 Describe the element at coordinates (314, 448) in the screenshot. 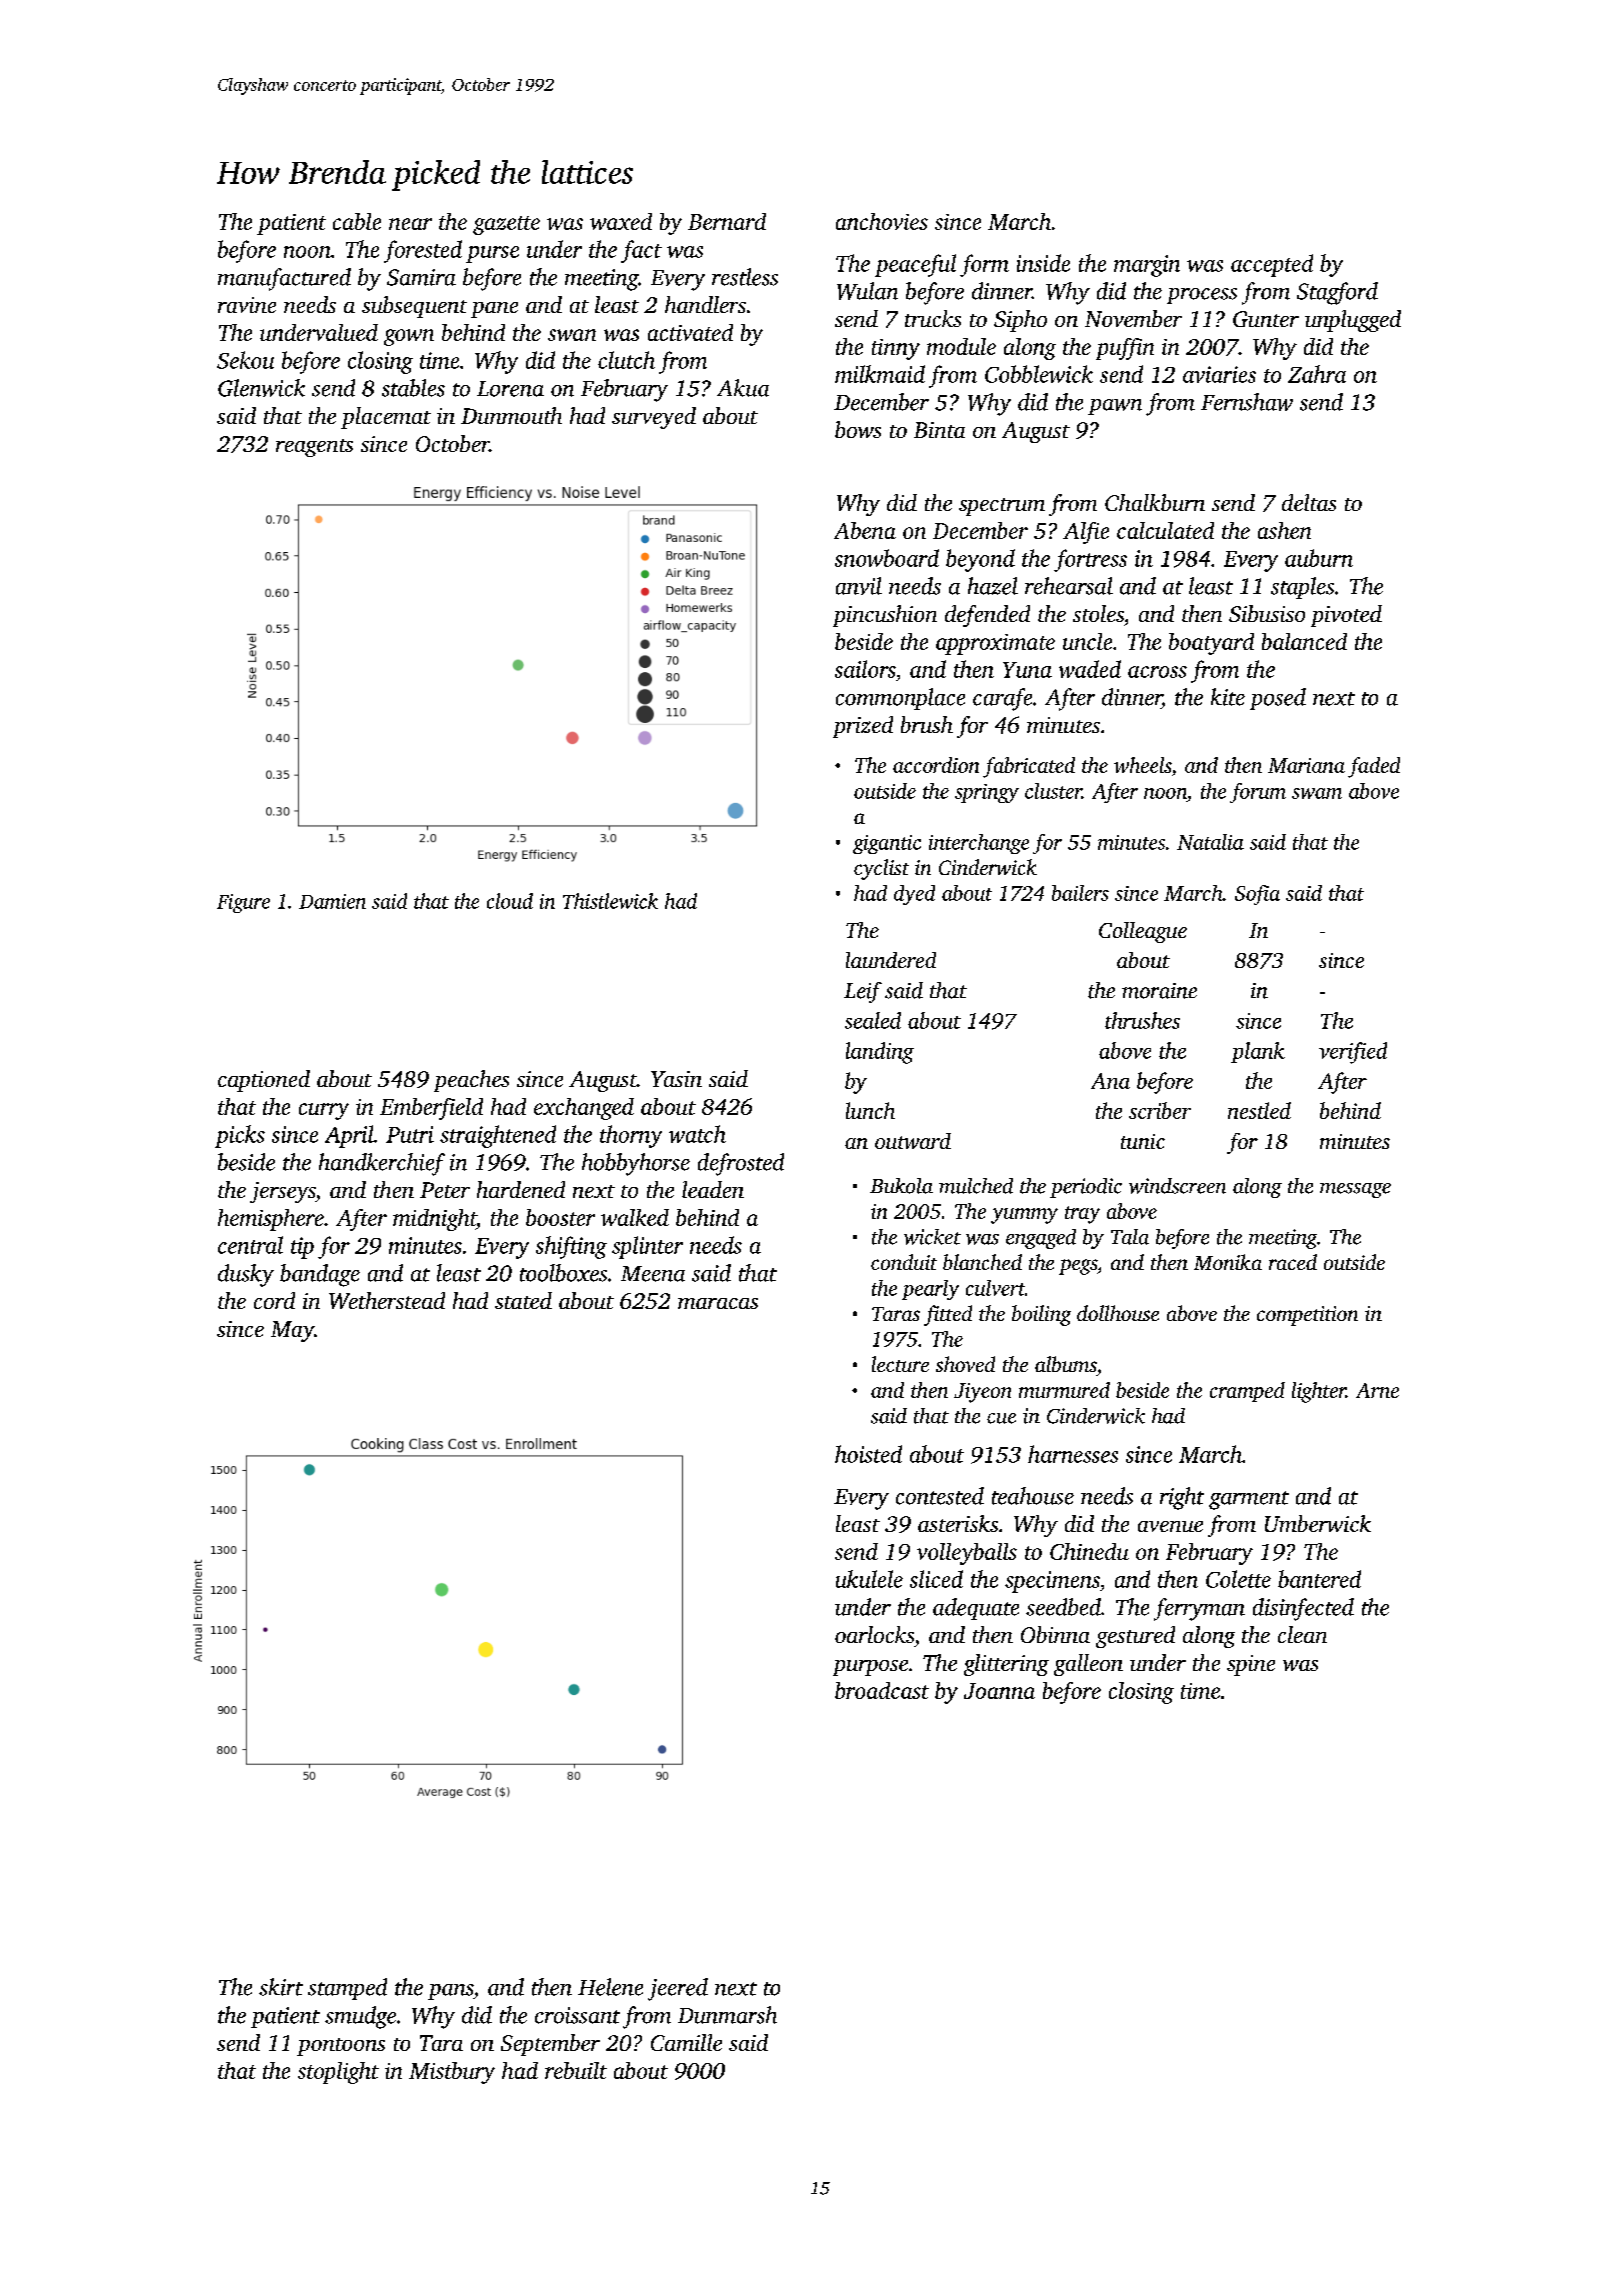

I see `reagents` at that location.
